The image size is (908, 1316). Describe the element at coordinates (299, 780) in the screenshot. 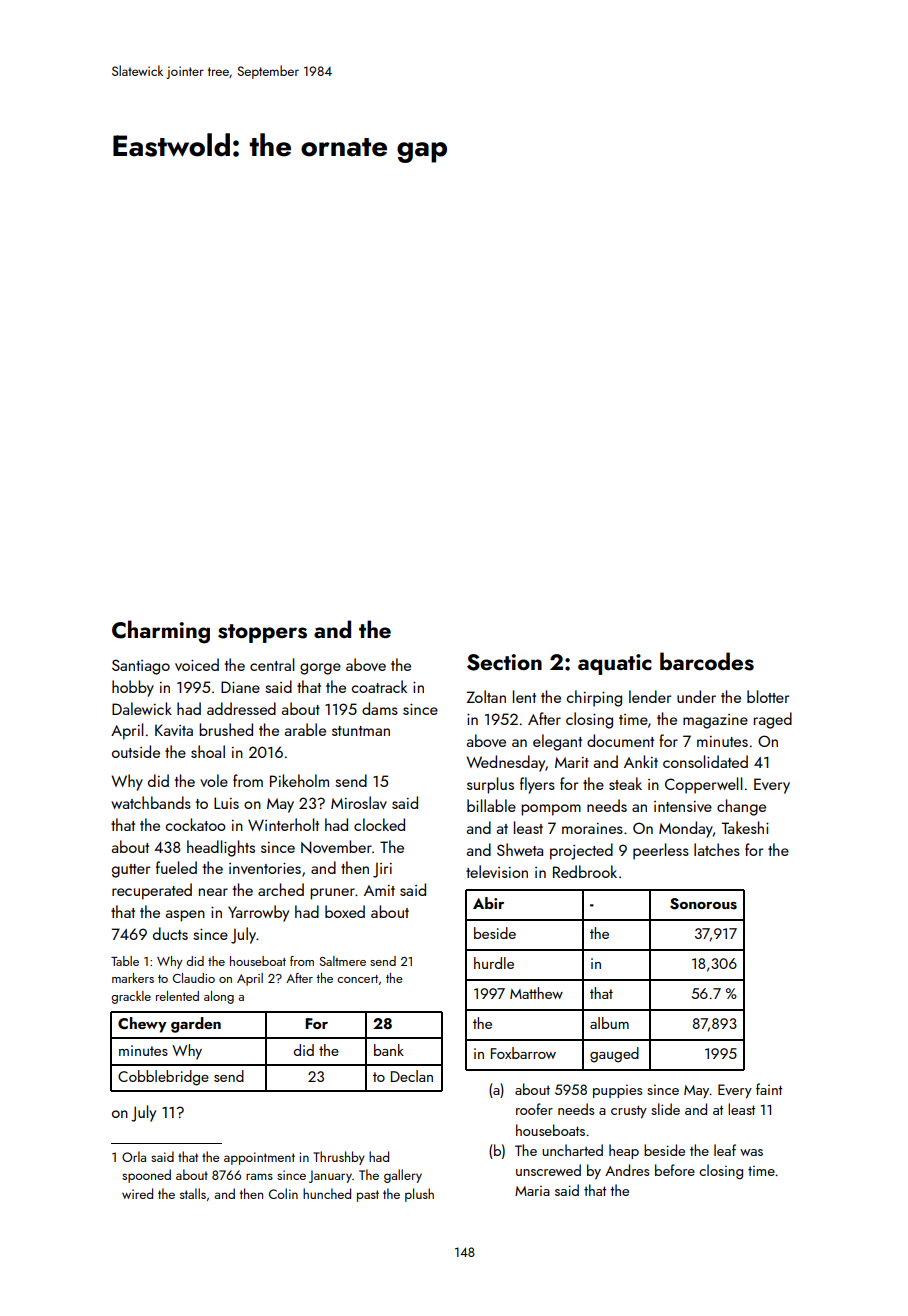

I see `Pikeholm` at that location.
